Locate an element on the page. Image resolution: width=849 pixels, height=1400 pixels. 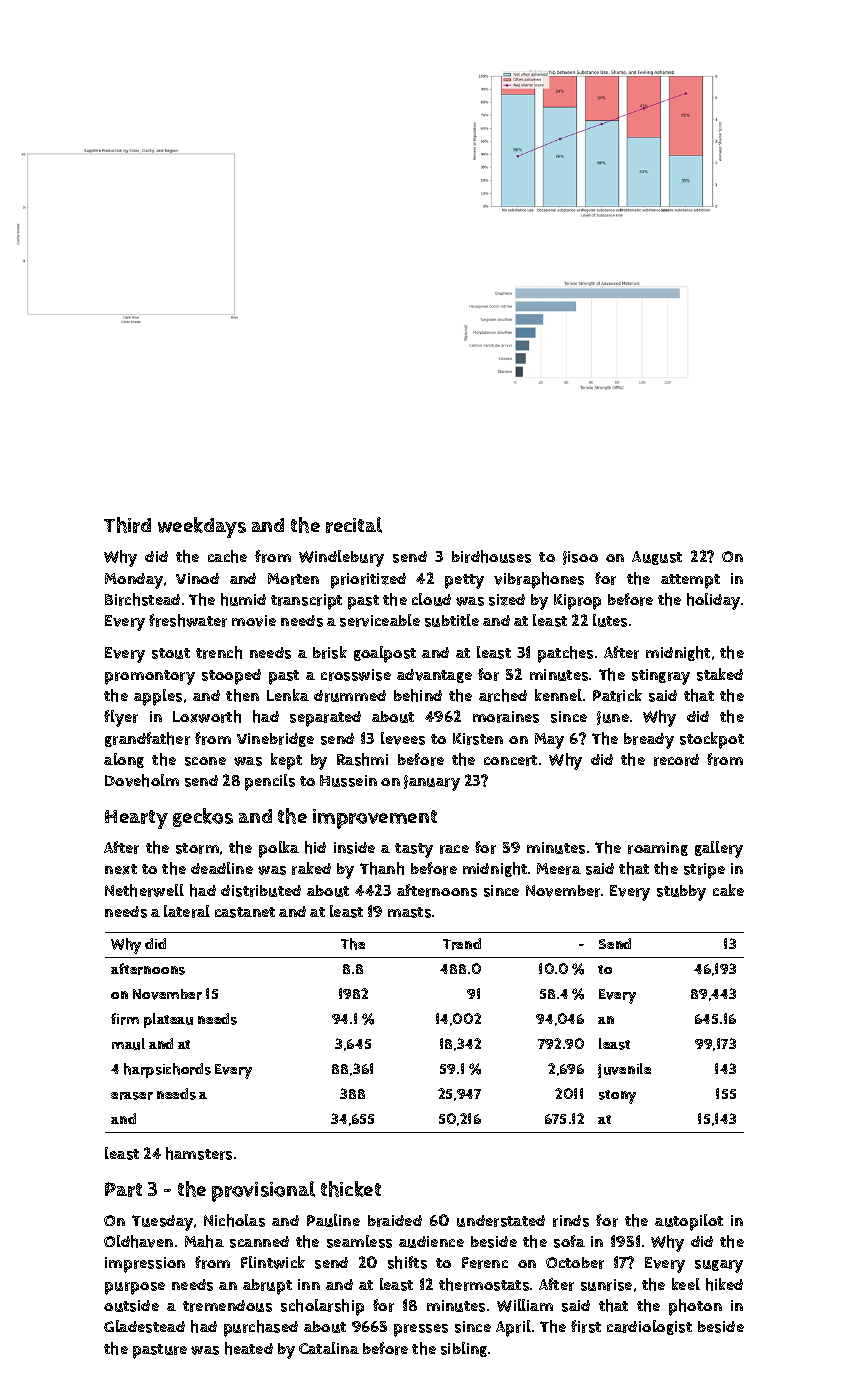
recital is located at coordinates (354, 525).
